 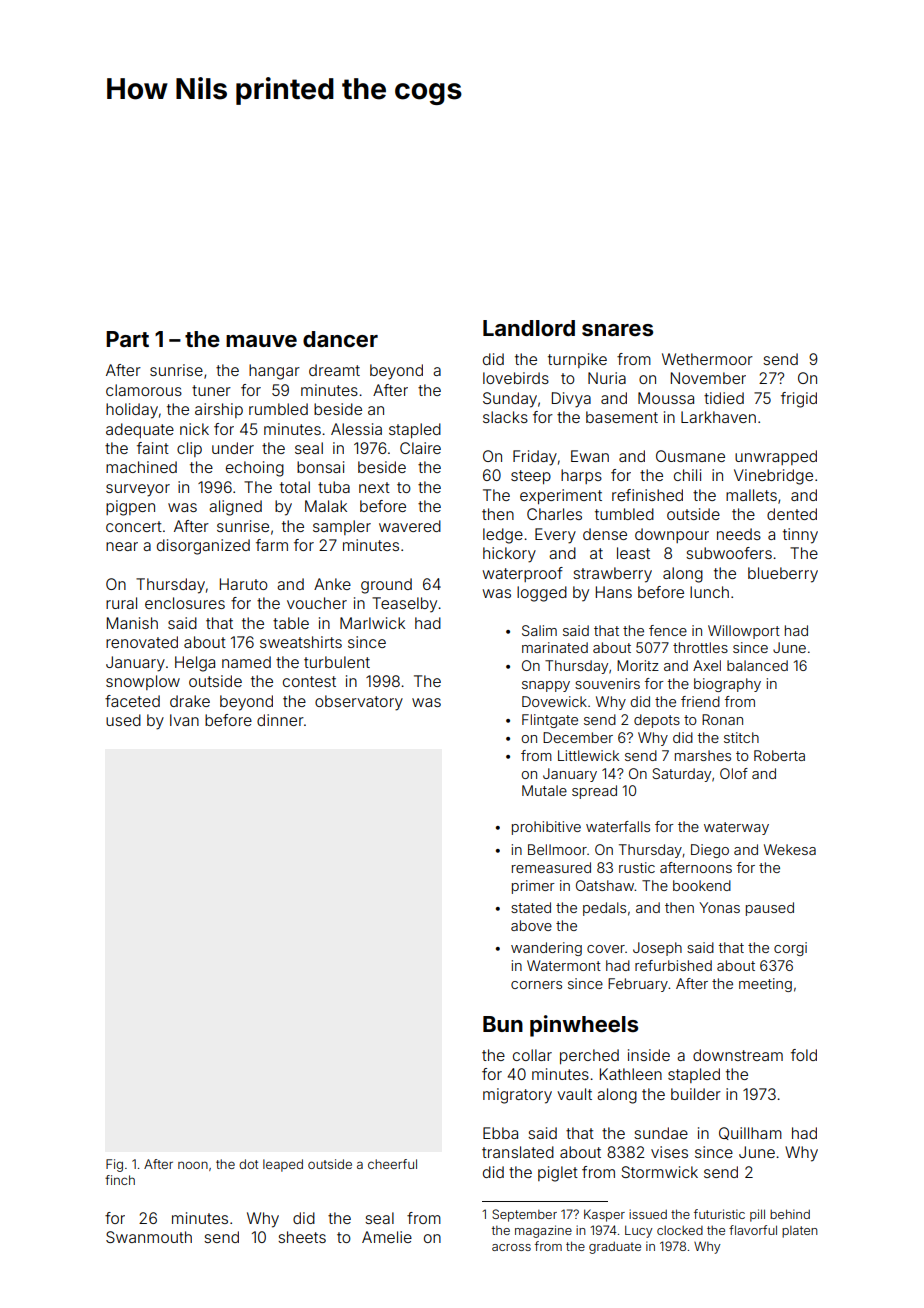 I want to click on dancer, so click(x=340, y=339).
